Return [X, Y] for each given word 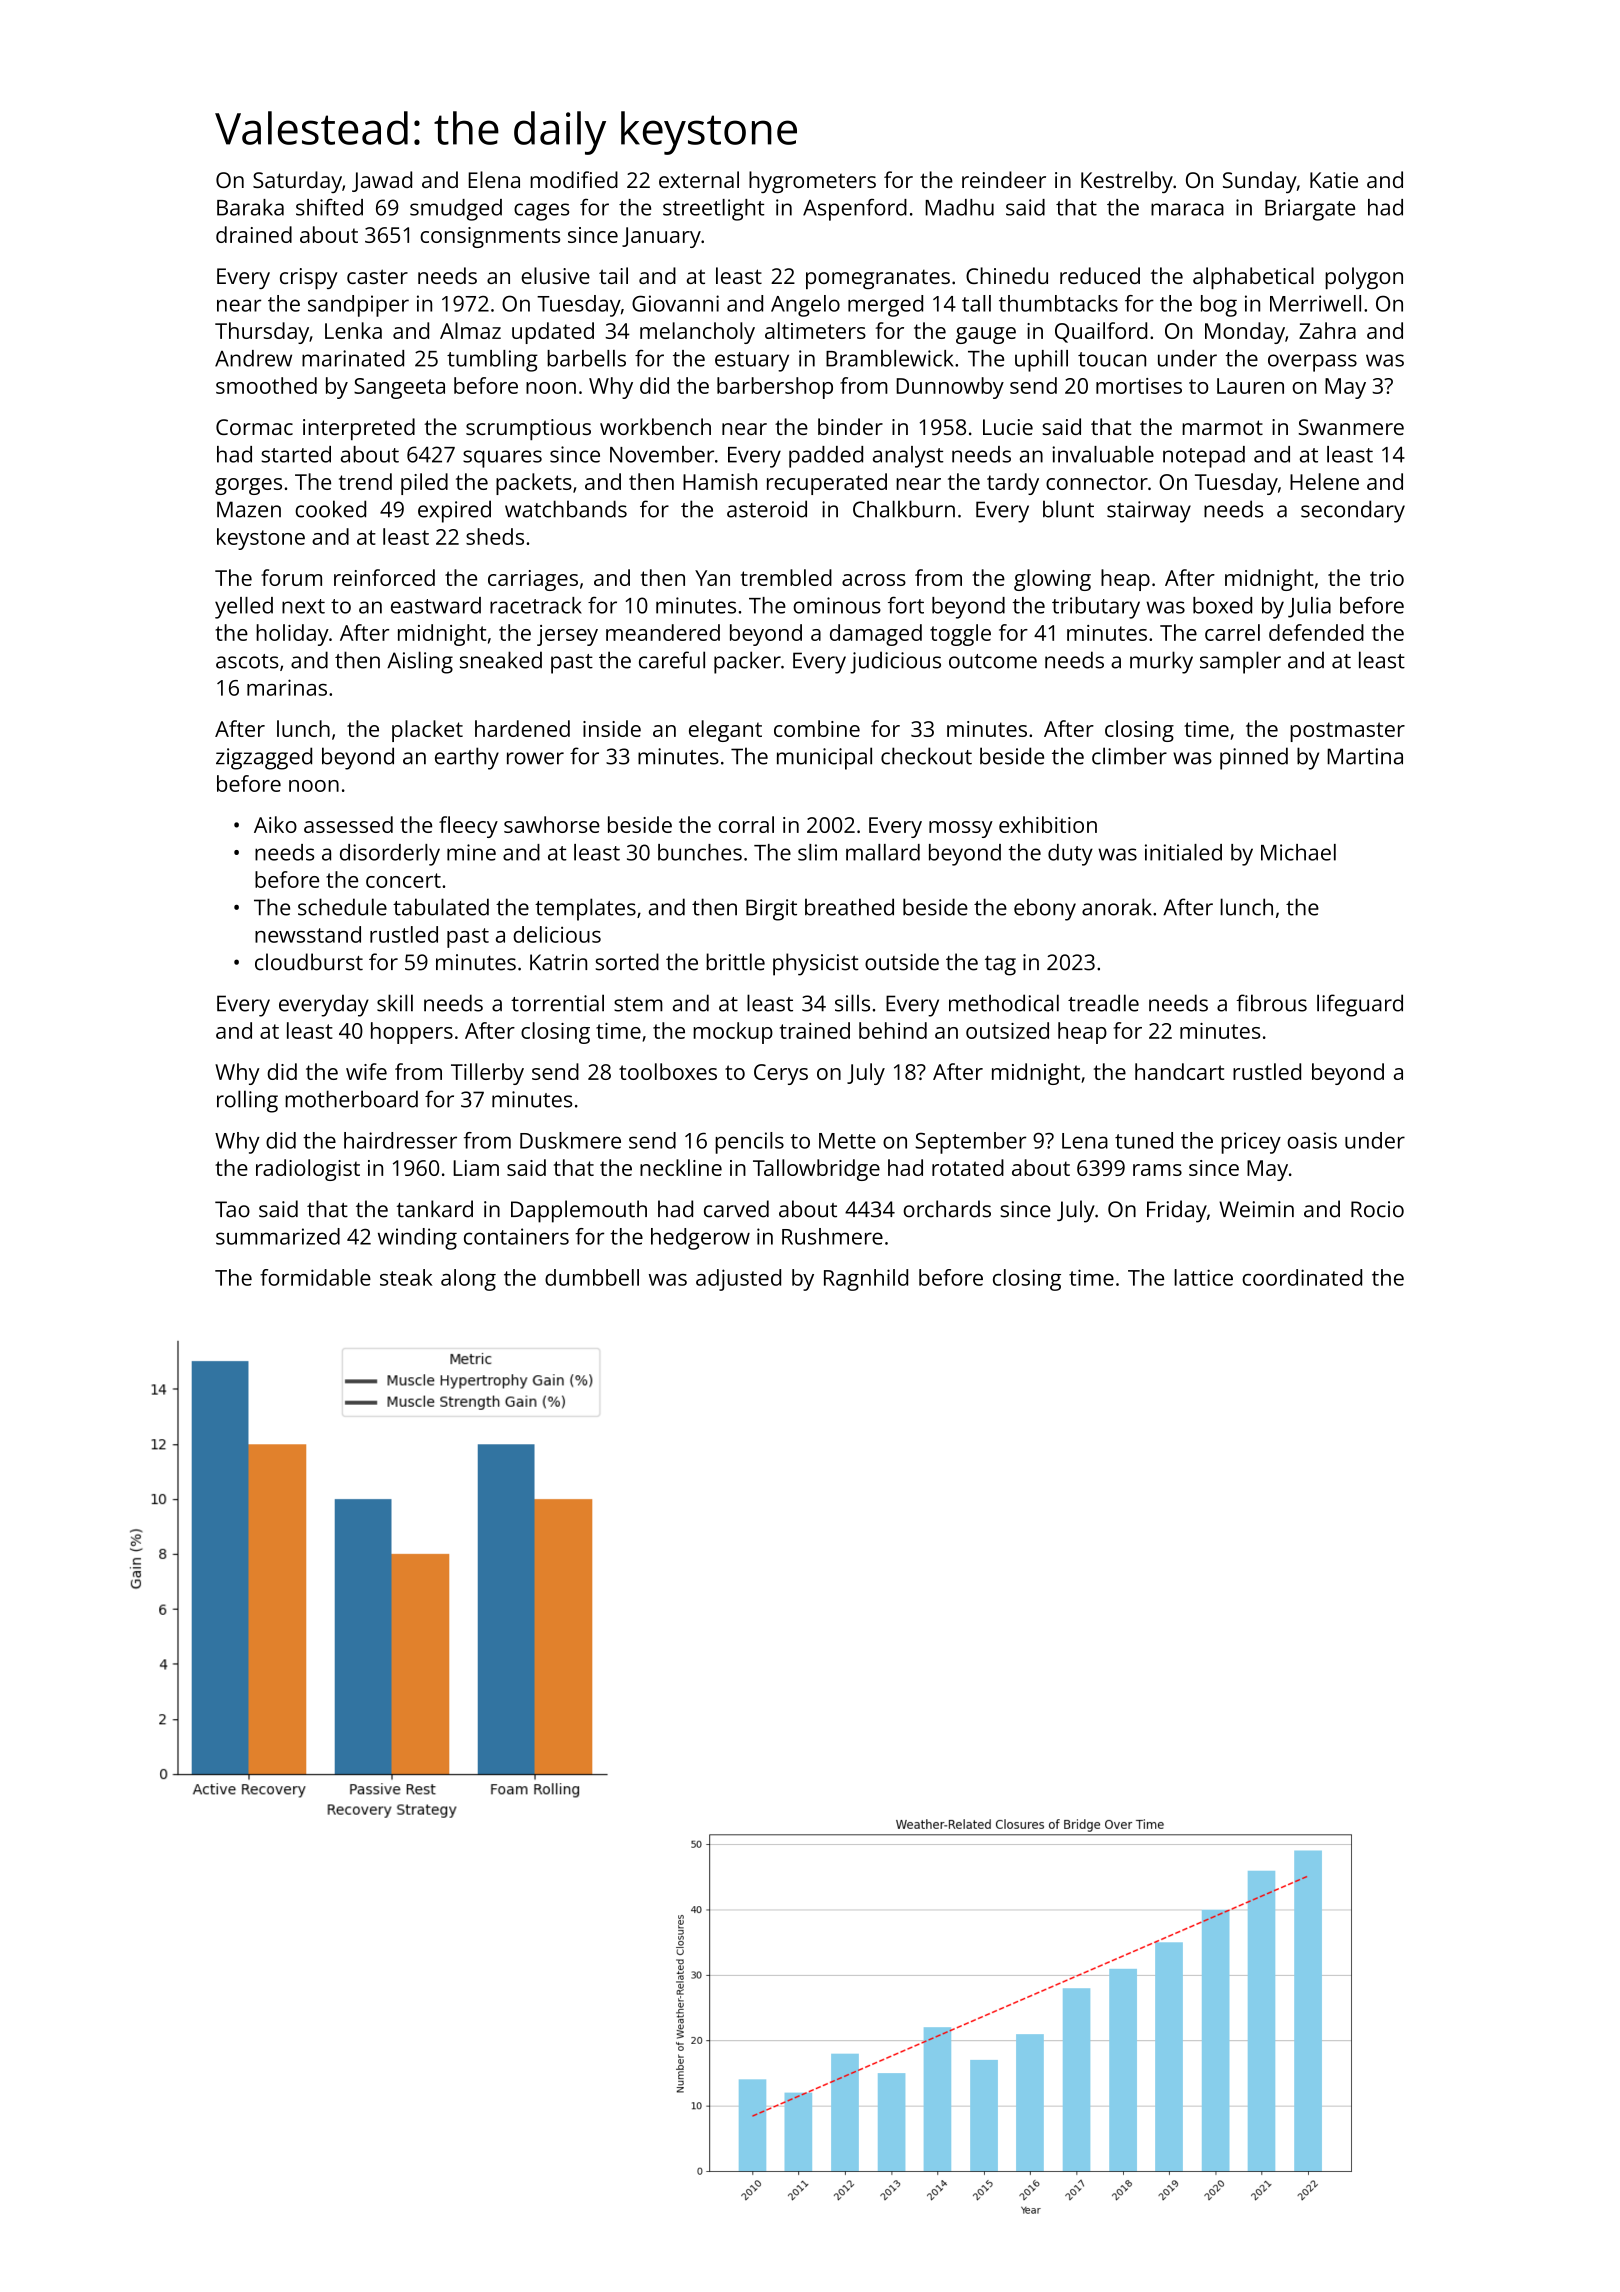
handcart [1179, 1071]
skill [395, 1003]
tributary [1096, 608]
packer [747, 662]
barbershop [775, 388]
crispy [309, 278]
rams [1157, 1170]
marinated [353, 358]
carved [736, 1209]
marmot [1222, 427]
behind [893, 1030]
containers [516, 1236]
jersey [567, 635]
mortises [1139, 386]
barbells [586, 358]
